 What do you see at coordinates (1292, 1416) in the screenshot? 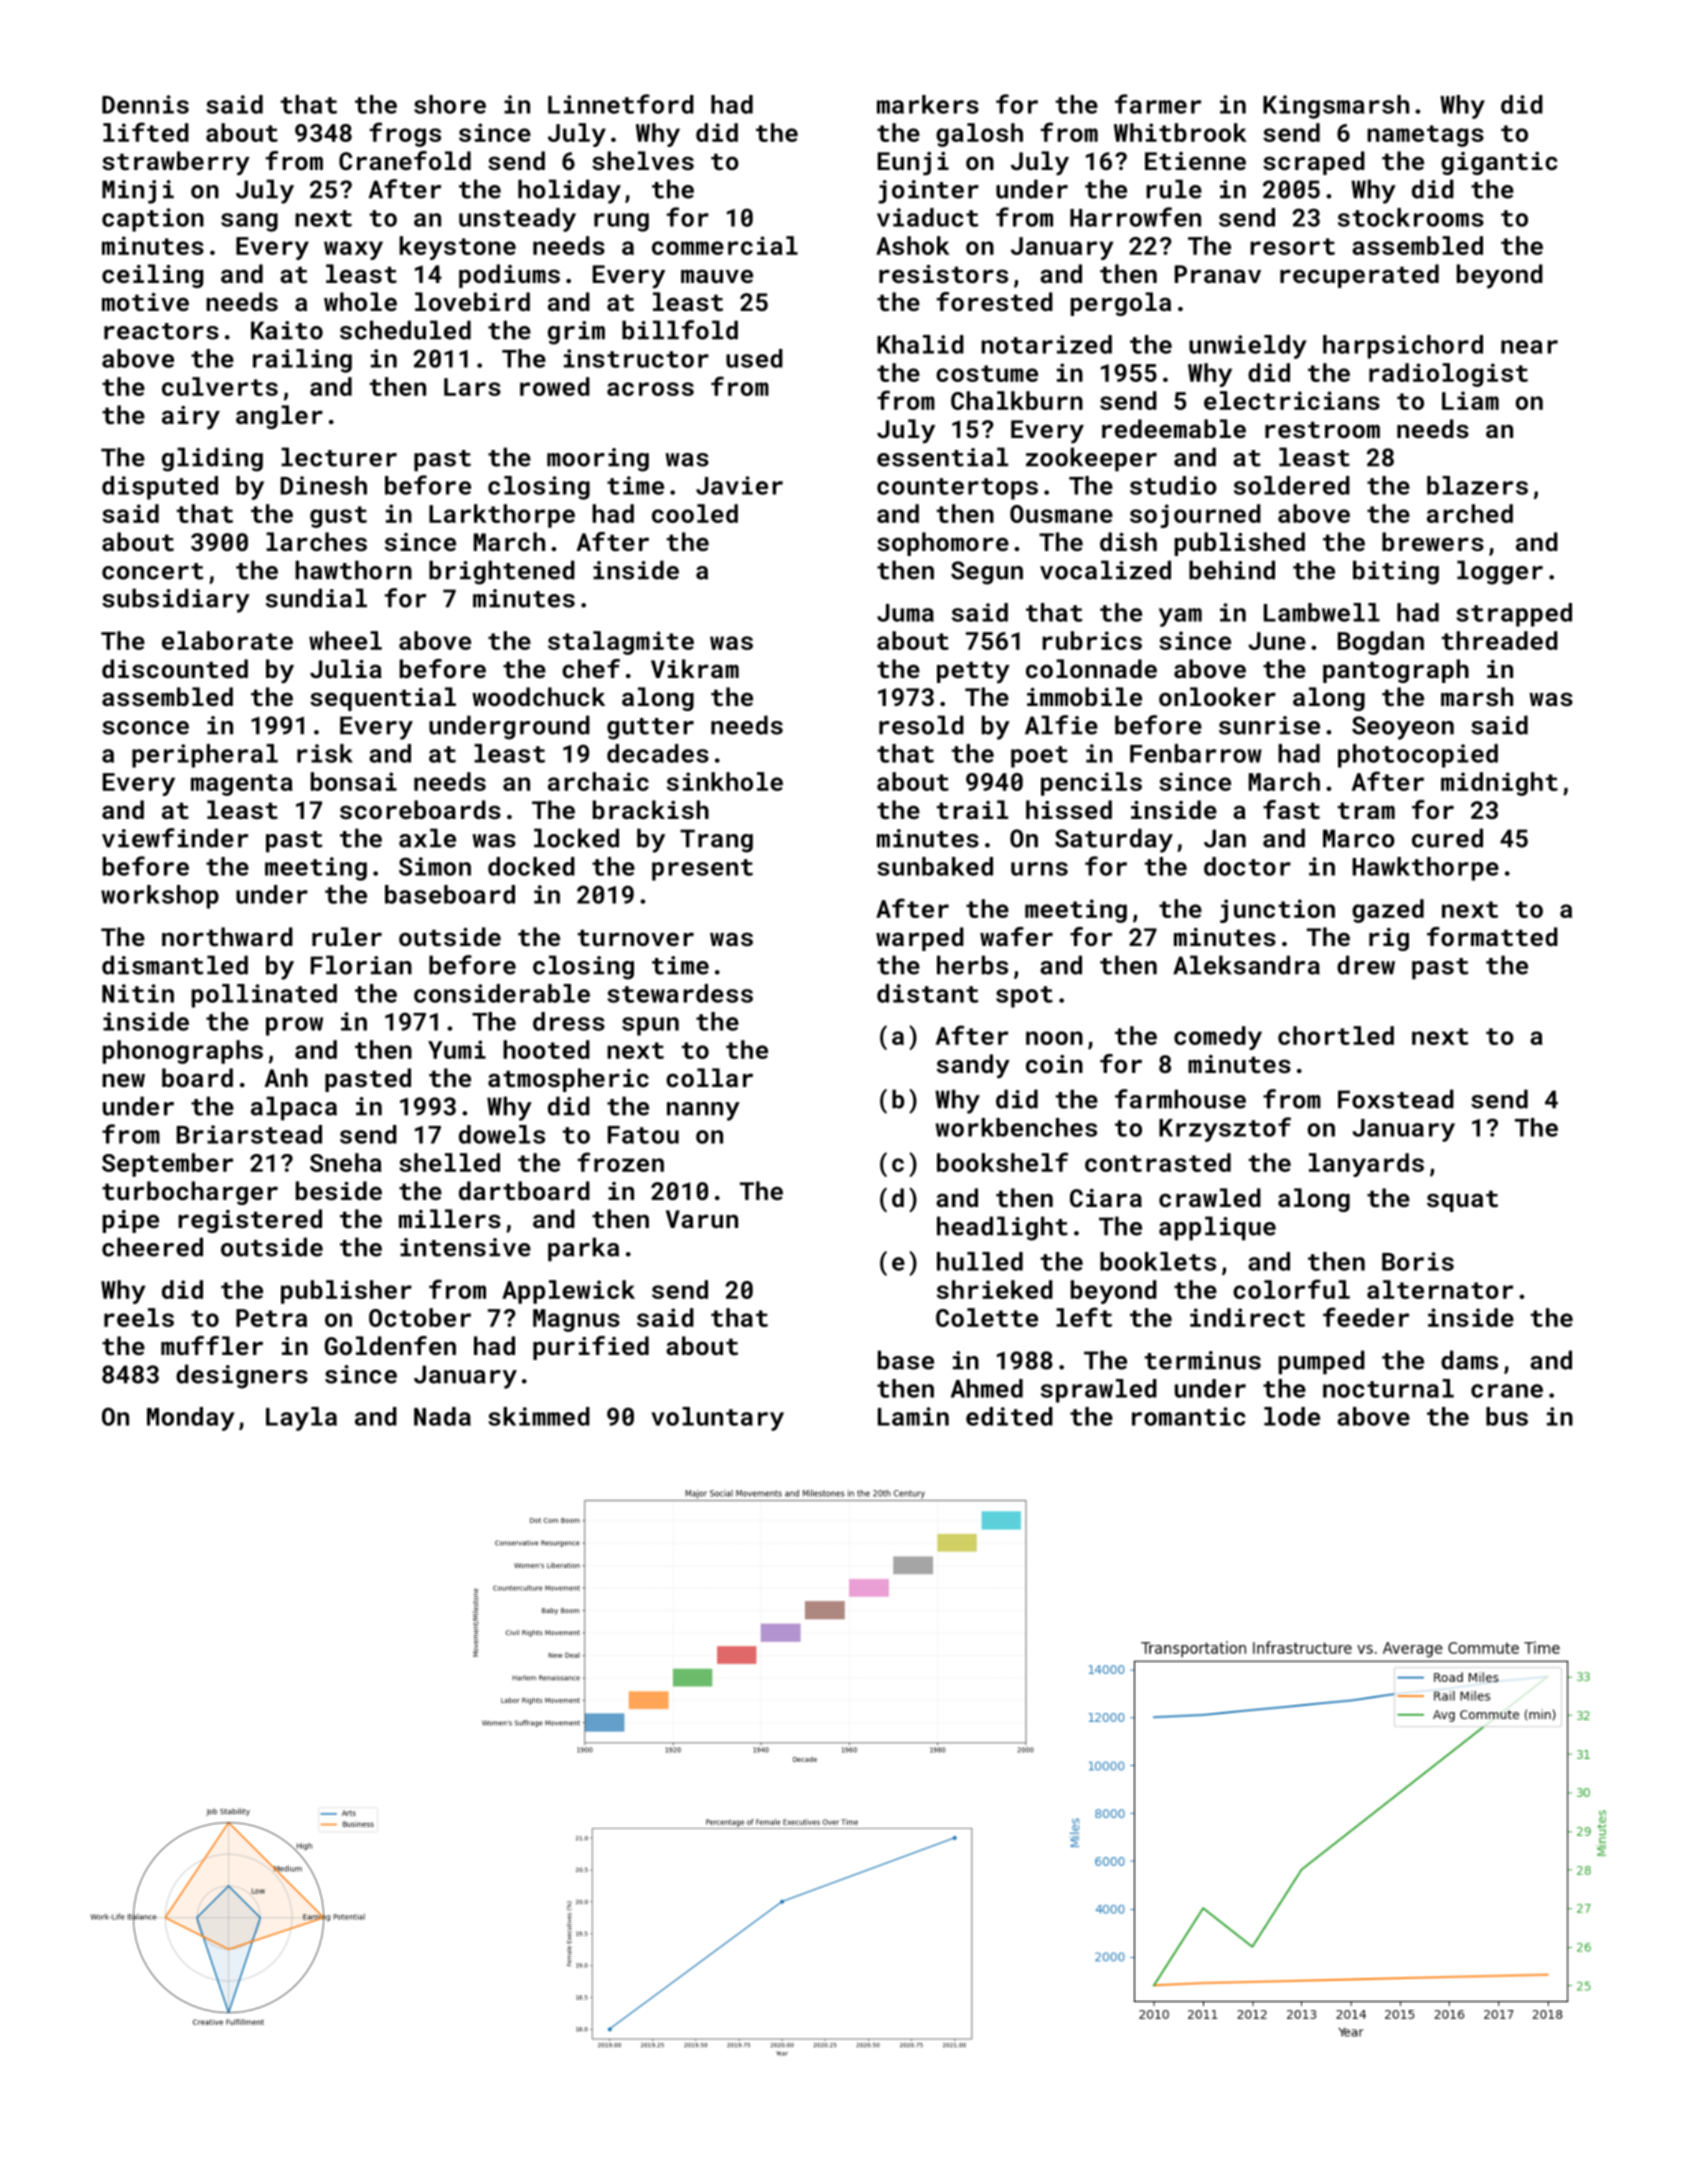
I see `lode` at bounding box center [1292, 1416].
